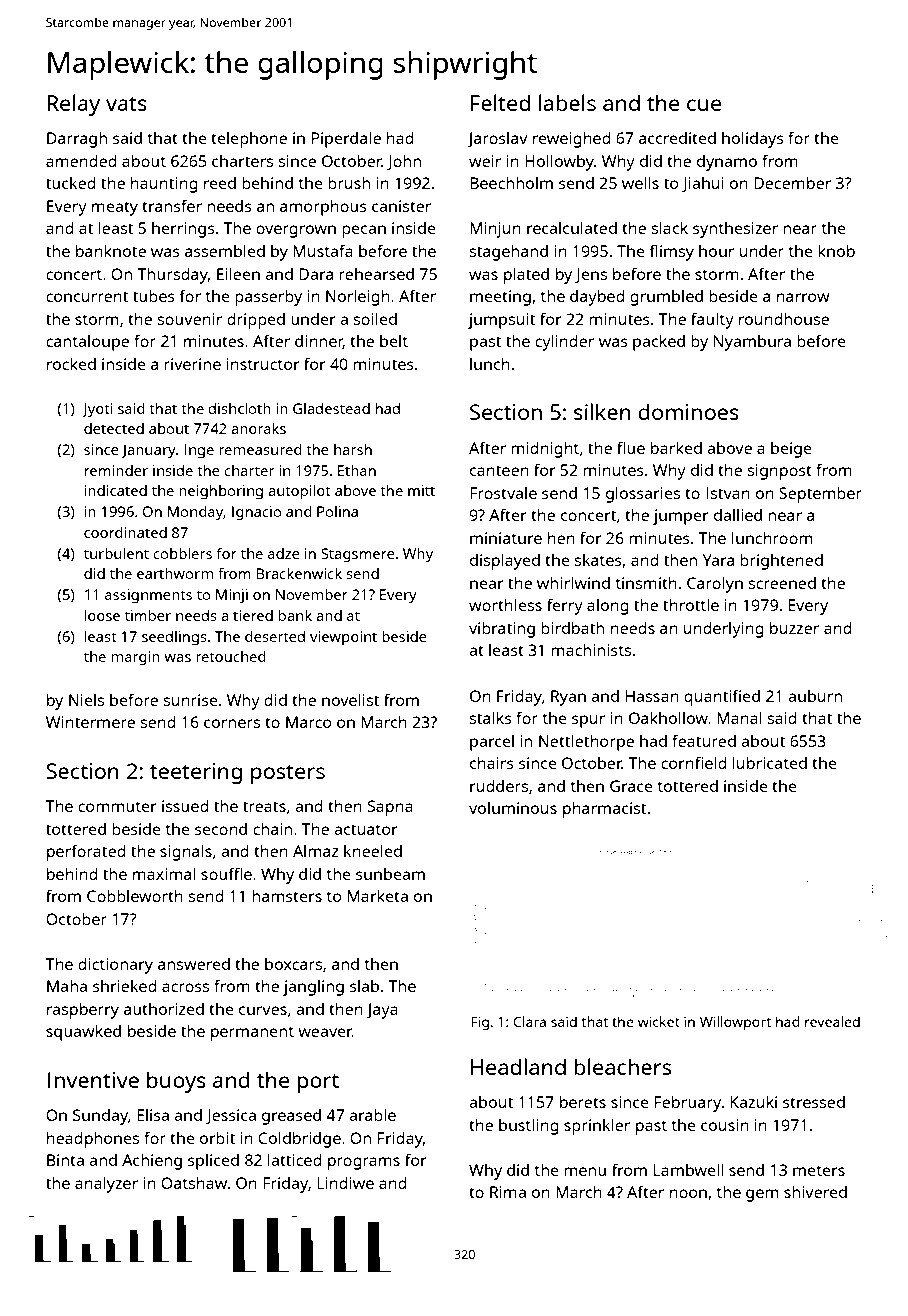 This page has height=1316, width=908. I want to click on instructor, so click(263, 364).
